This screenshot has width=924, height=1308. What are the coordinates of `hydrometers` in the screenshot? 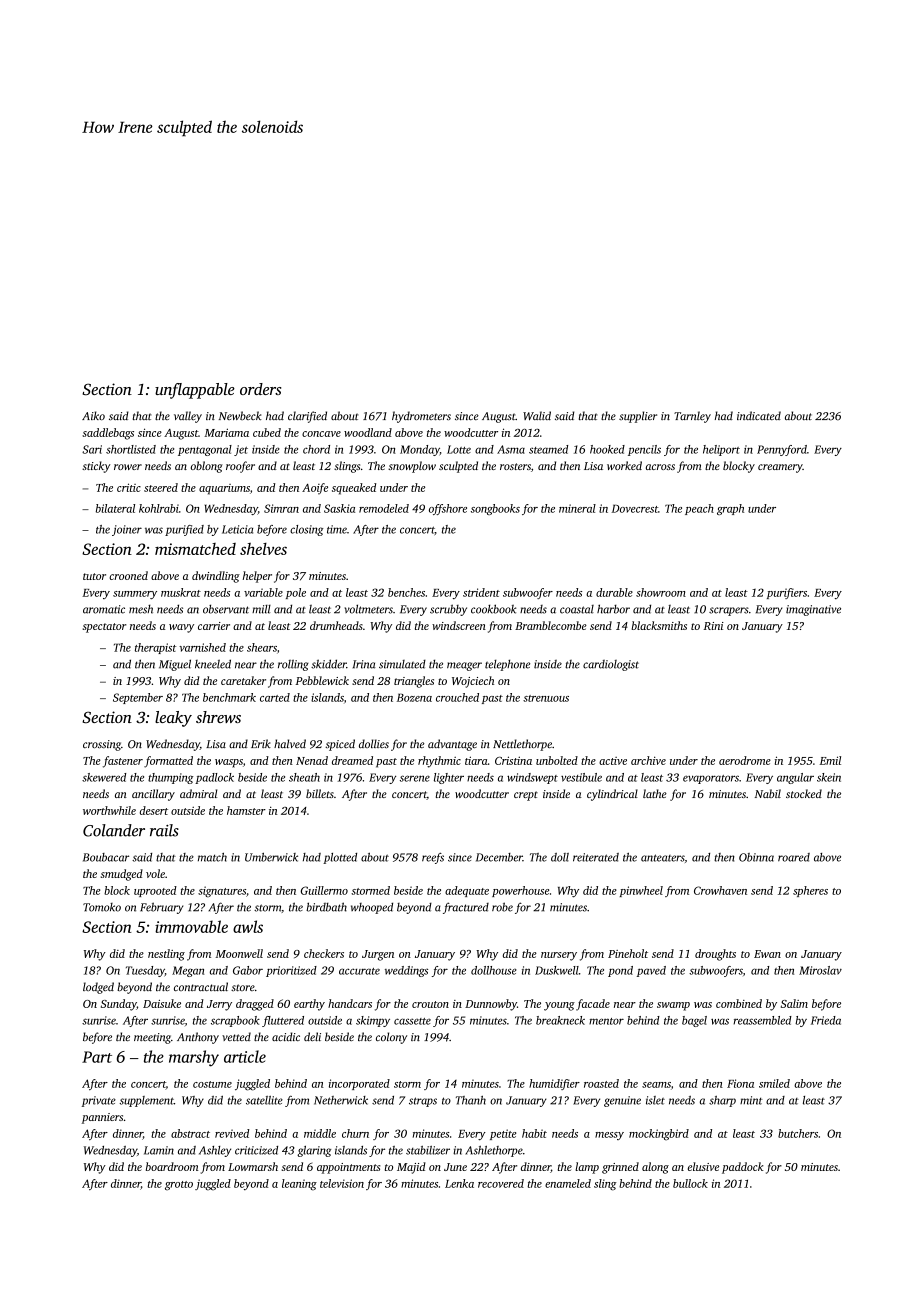 It's located at (421, 417).
